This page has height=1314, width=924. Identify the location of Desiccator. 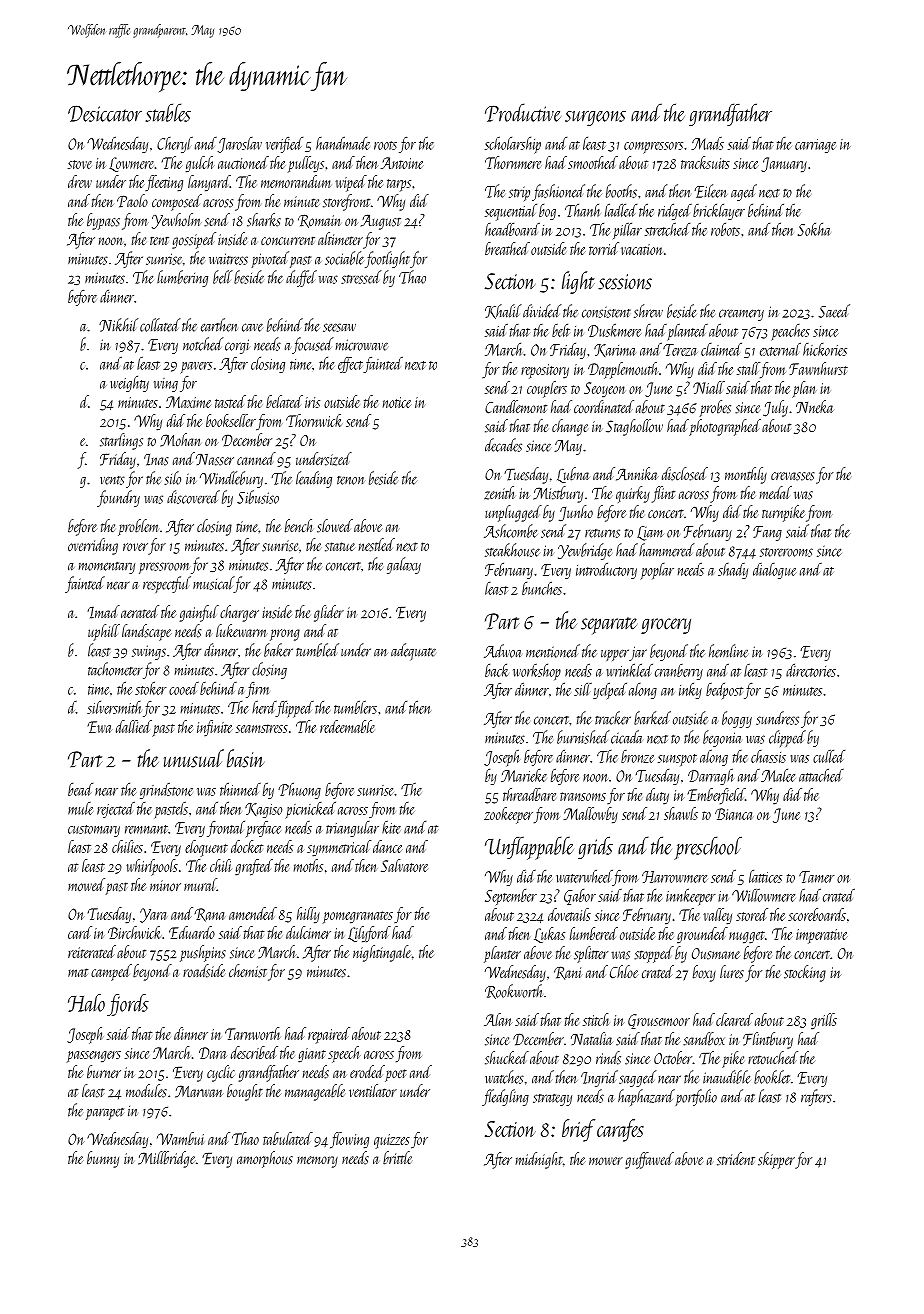
(105, 113).
